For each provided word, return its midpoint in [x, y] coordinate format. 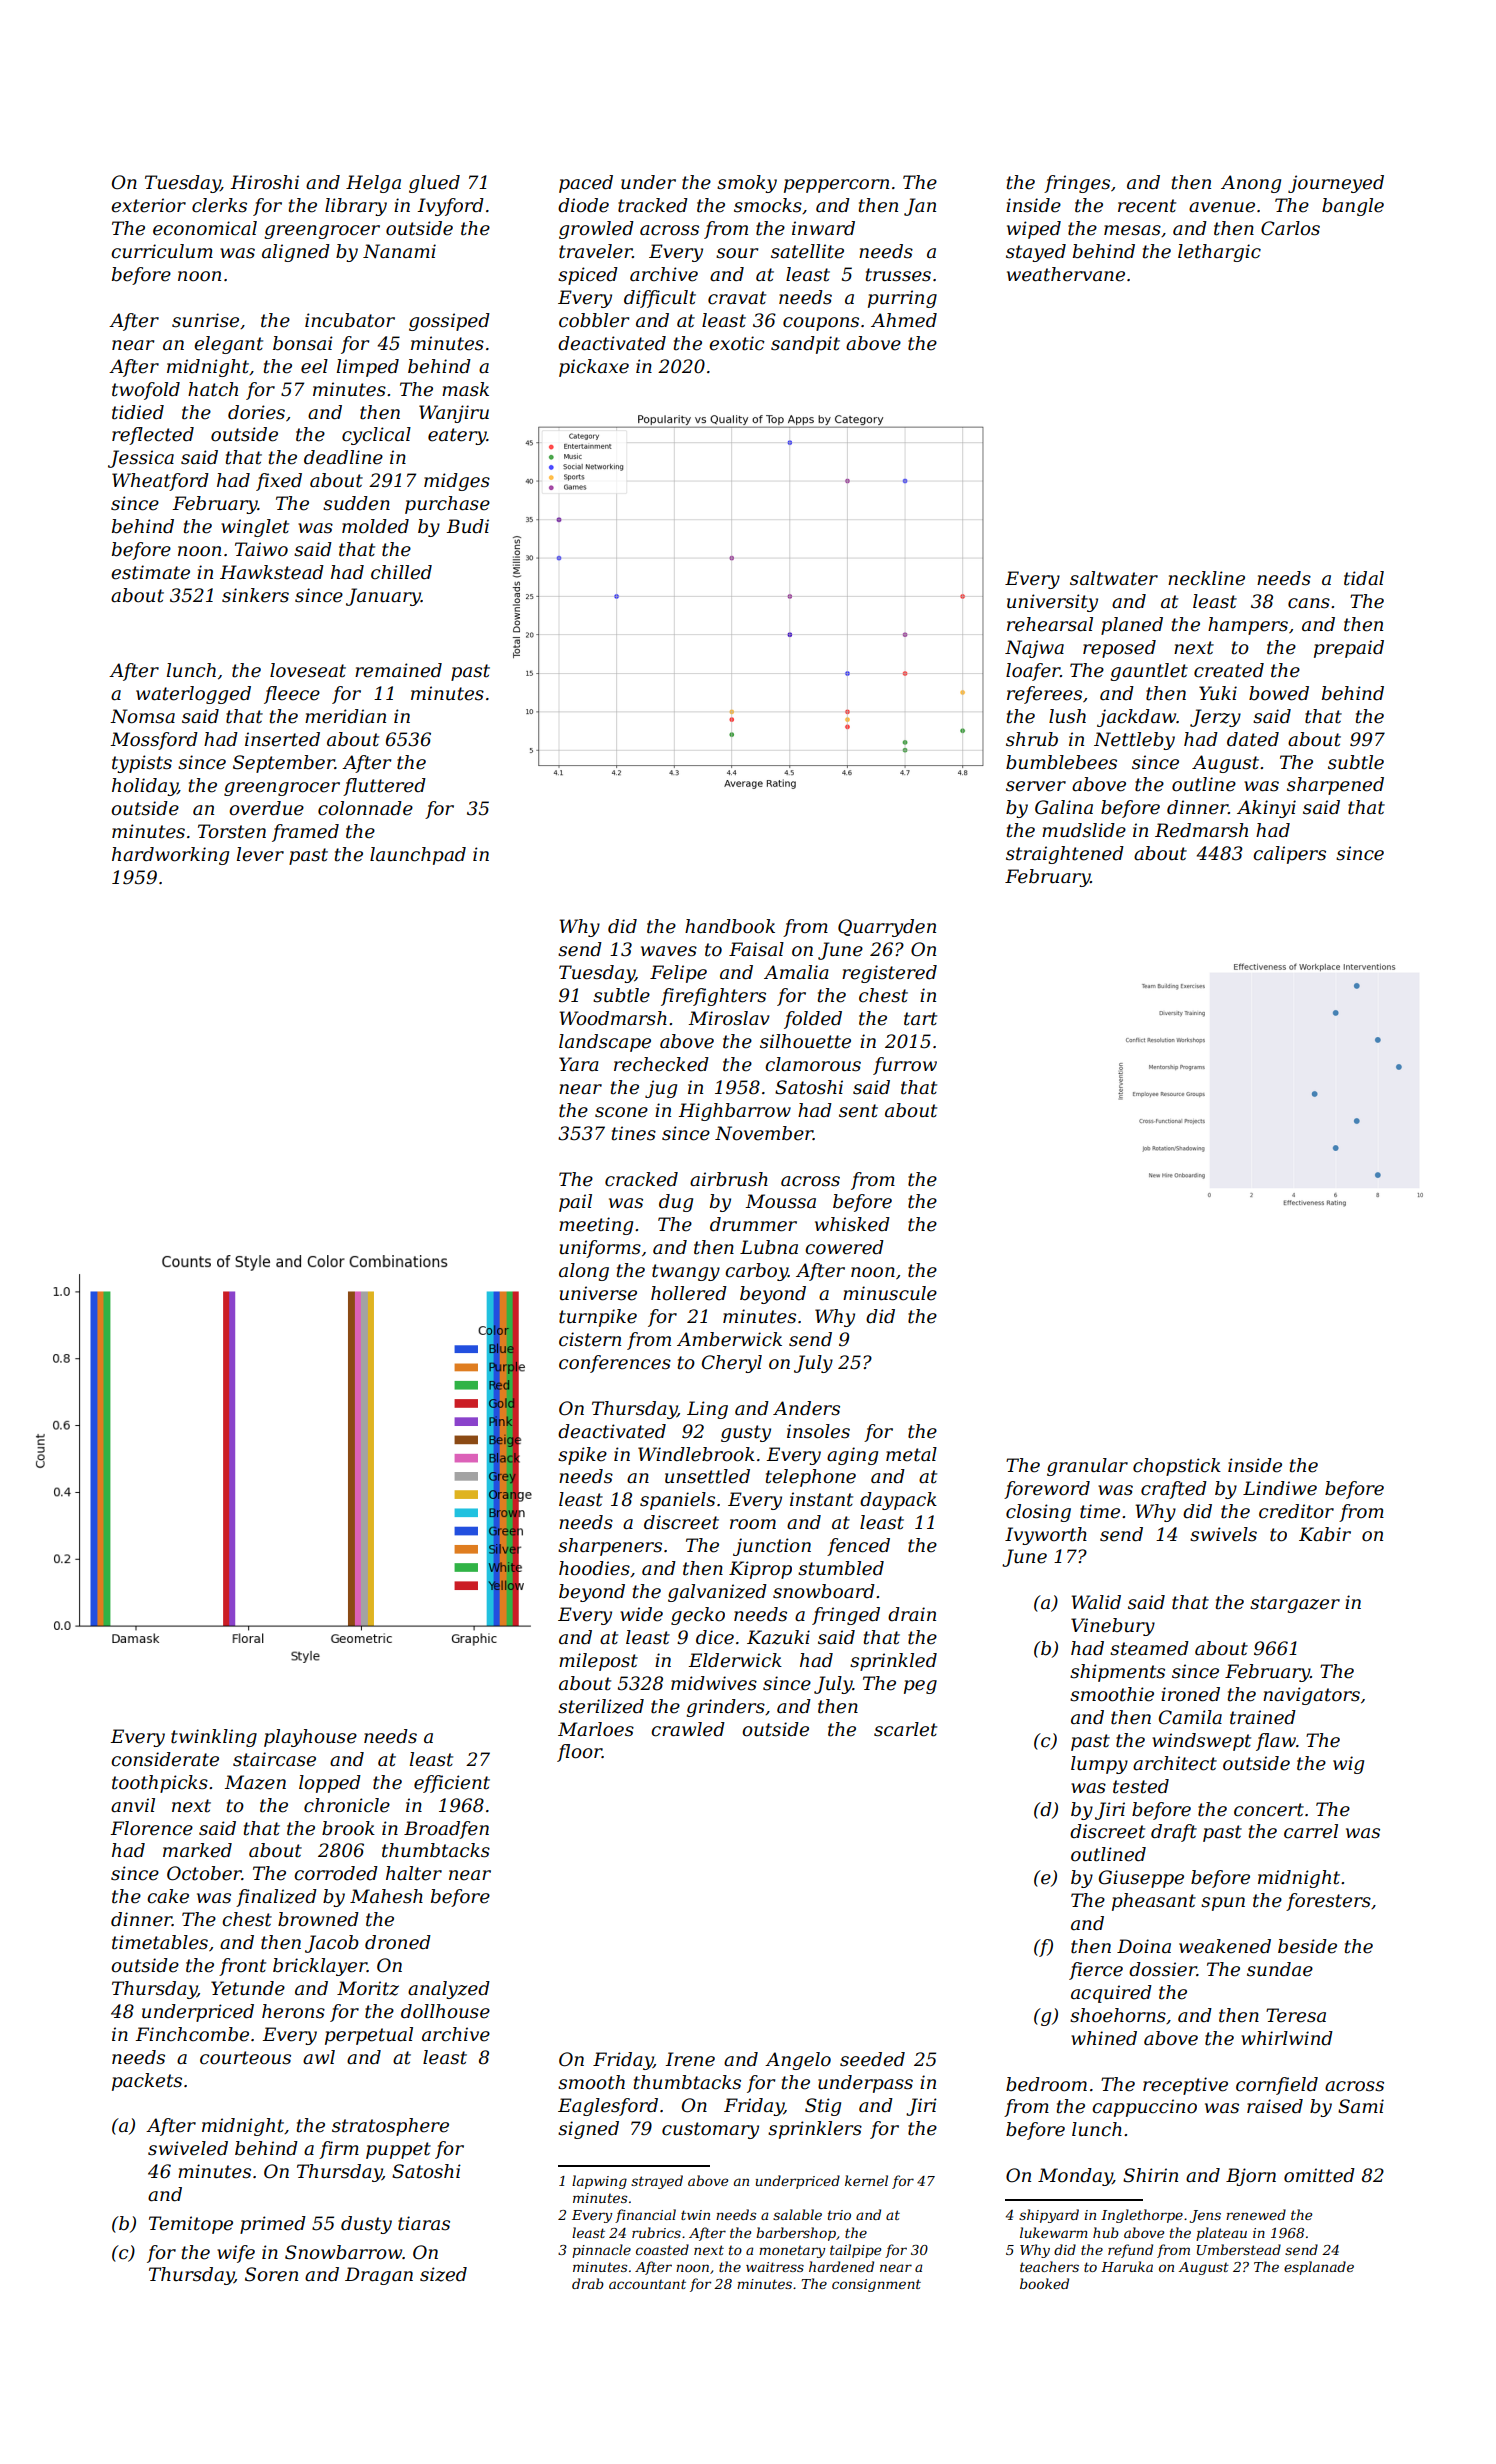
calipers [1289, 855]
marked [197, 1850]
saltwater [1114, 578]
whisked [852, 1224]
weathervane [1066, 274]
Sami [1361, 2106]
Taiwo [261, 549]
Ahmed [904, 320]
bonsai [303, 343]
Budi [467, 526]
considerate [165, 1759]
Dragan [379, 2276]
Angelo [798, 2061]
